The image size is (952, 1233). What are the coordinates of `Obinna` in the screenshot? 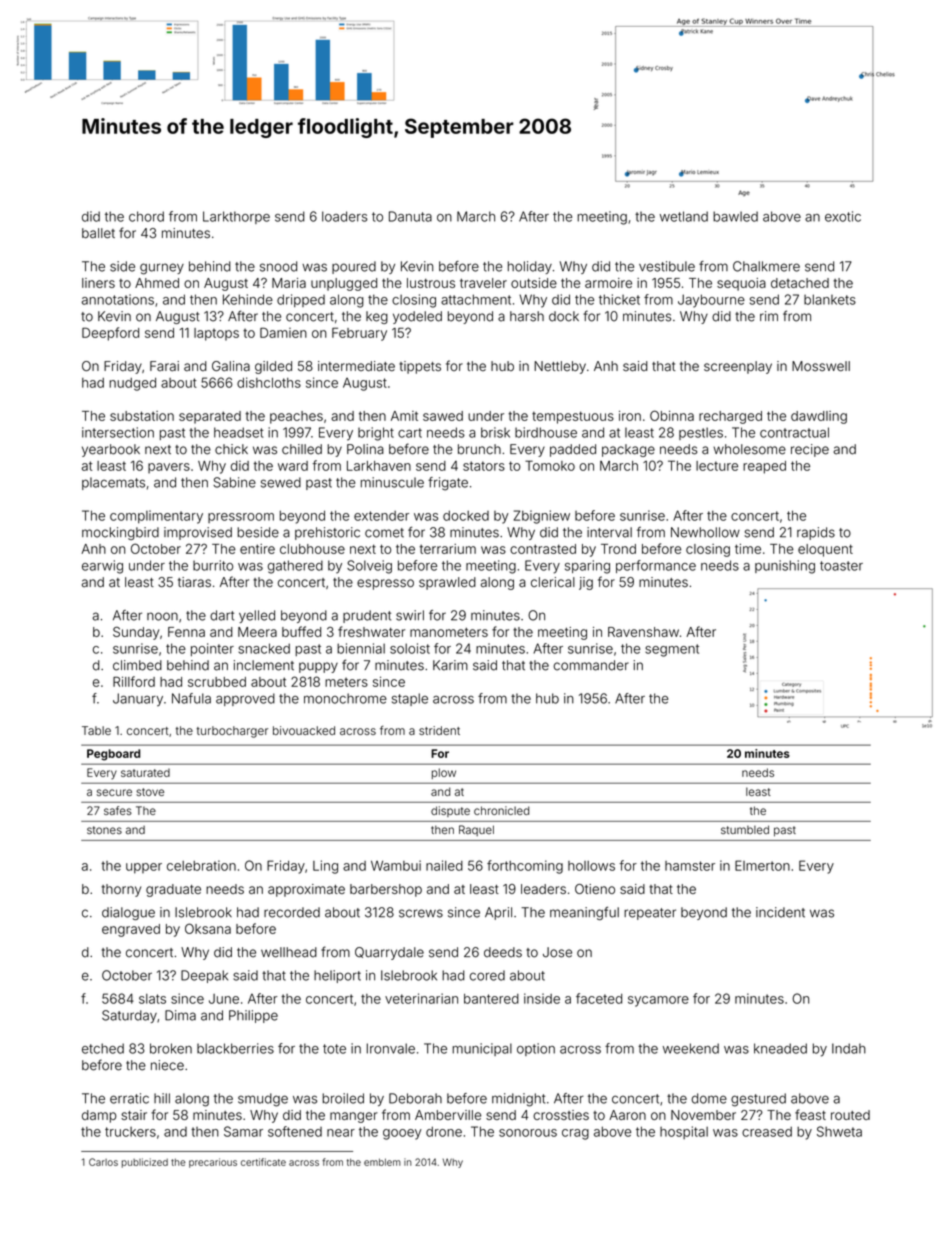 It's located at (672, 415).
